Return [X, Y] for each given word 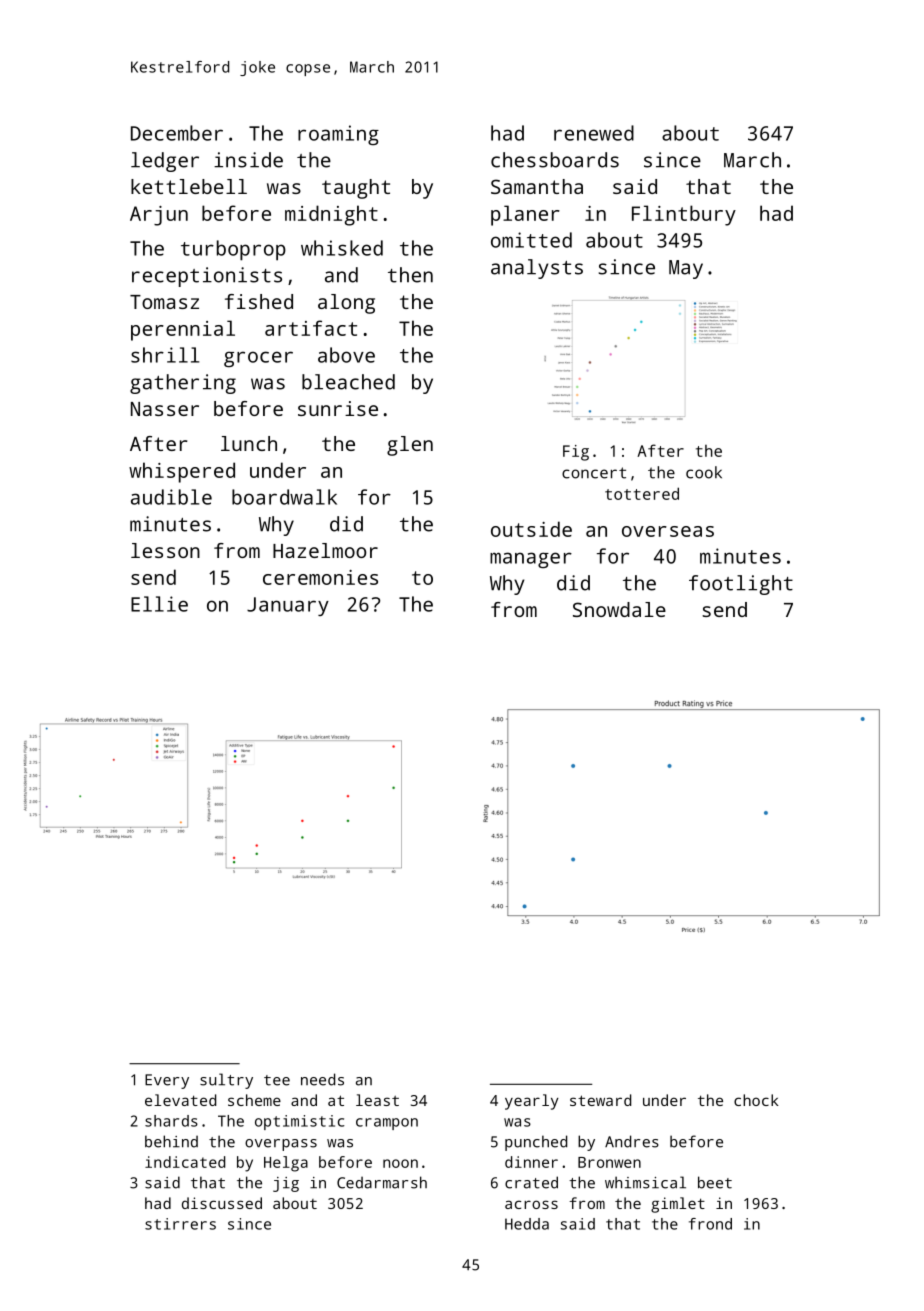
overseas [668, 531]
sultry [226, 1081]
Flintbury [684, 215]
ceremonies [320, 577]
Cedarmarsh [382, 1182]
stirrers [180, 1224]
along [346, 304]
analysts [537, 269]
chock [756, 1100]
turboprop [233, 250]
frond [710, 1224]
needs [322, 1079]
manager [531, 560]
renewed [594, 133]
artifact [311, 328]
